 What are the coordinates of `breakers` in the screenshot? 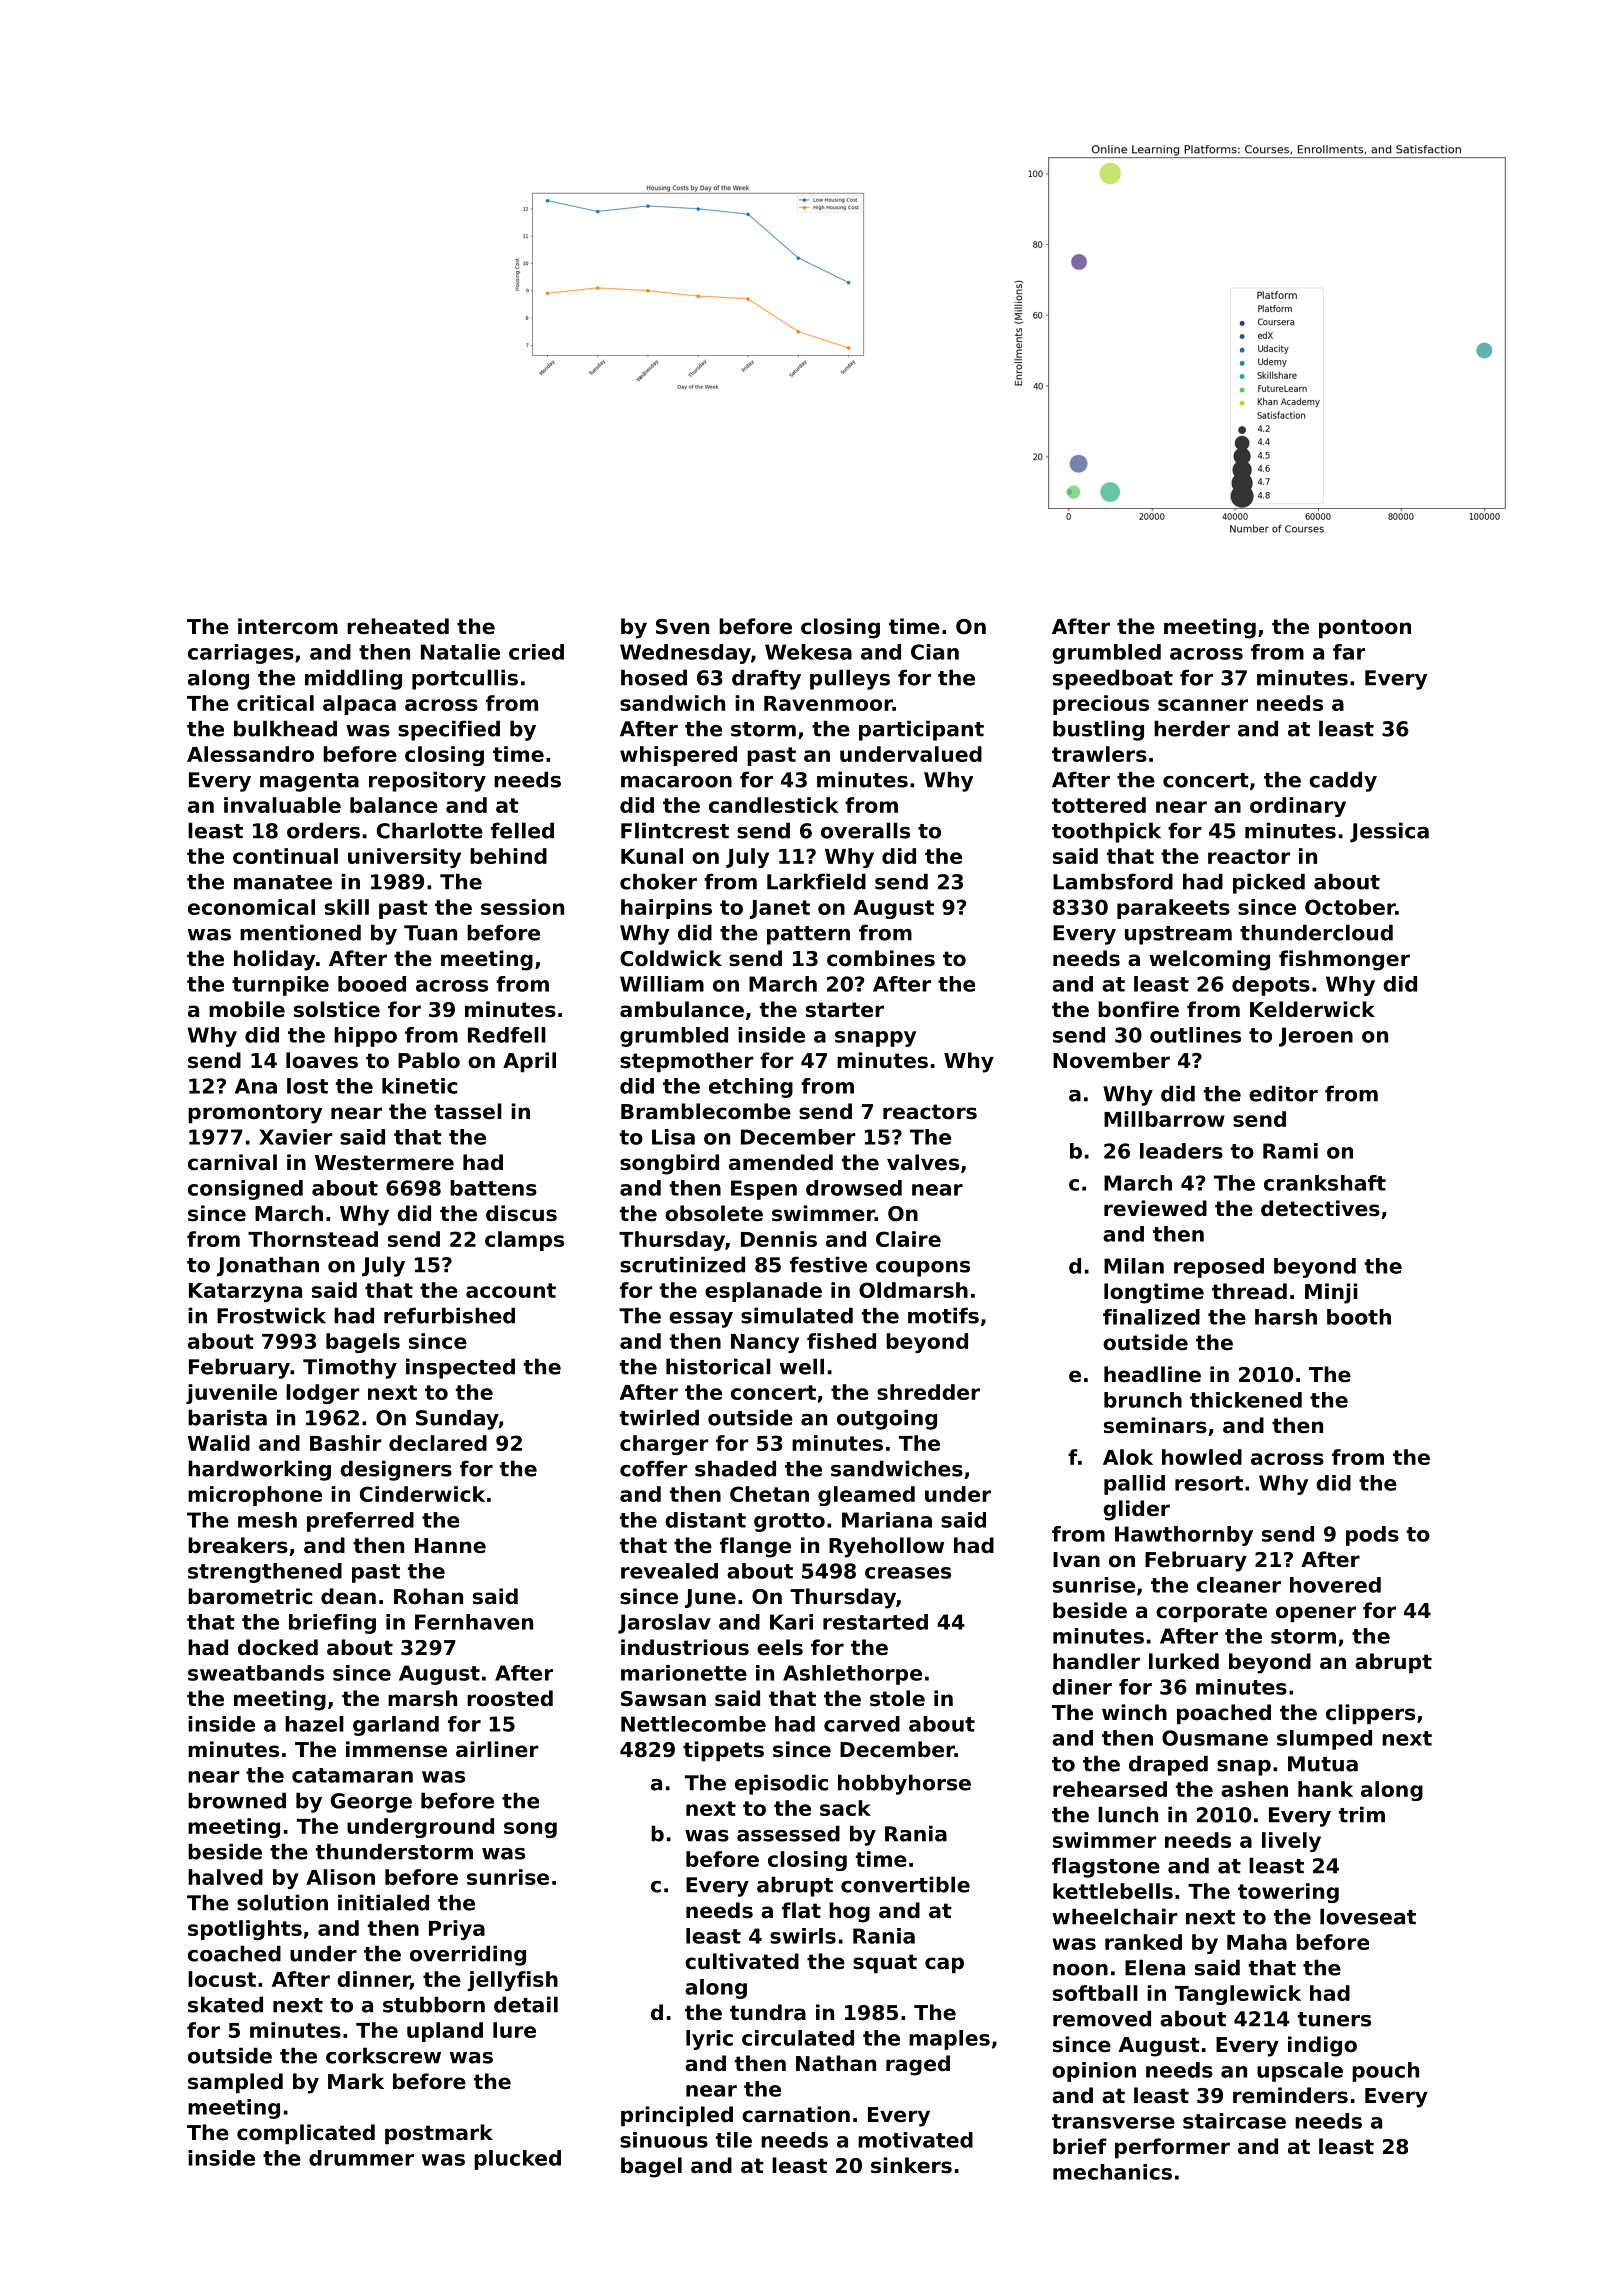 It's located at (238, 1545).
